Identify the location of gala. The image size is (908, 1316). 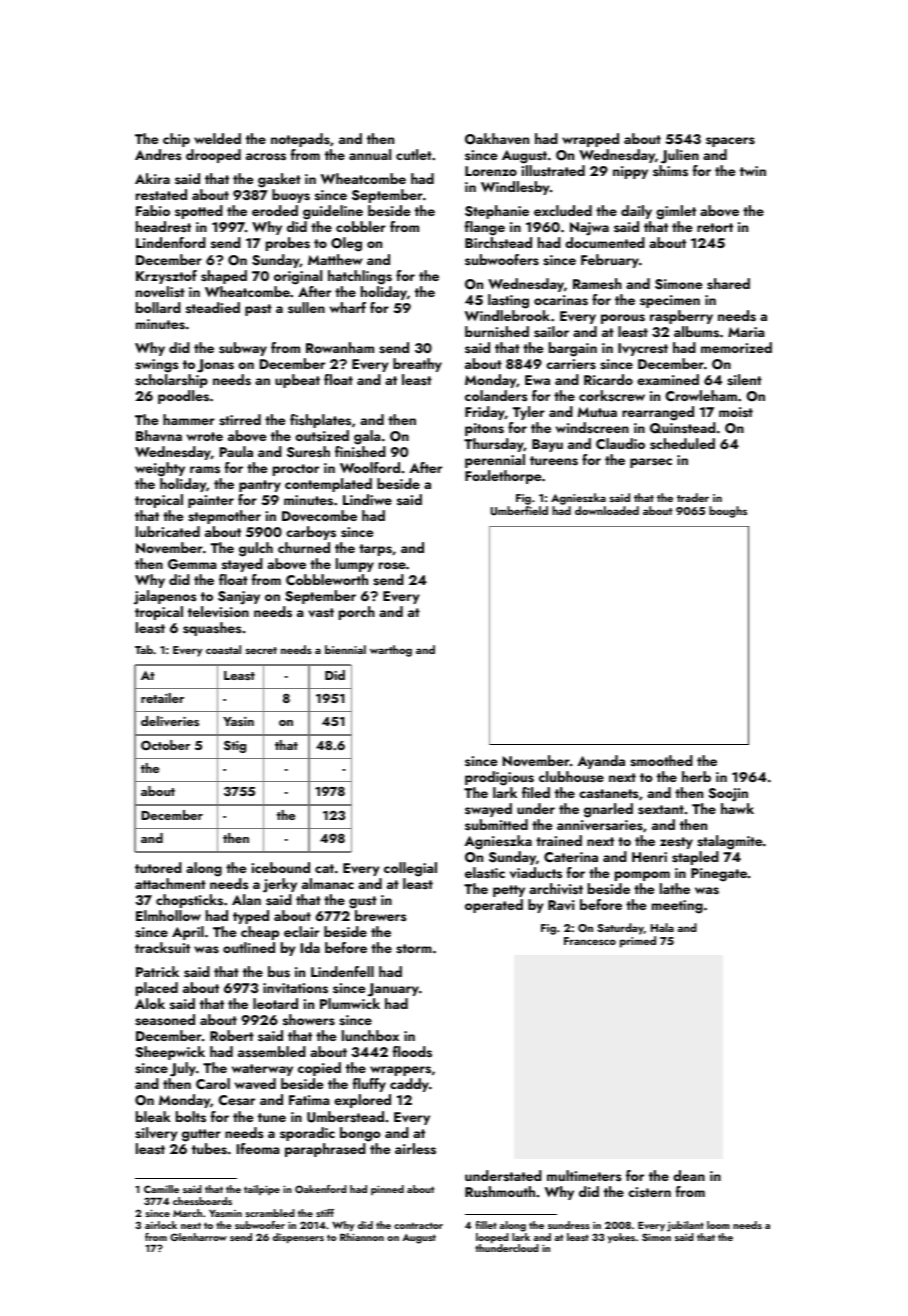
(367, 437).
